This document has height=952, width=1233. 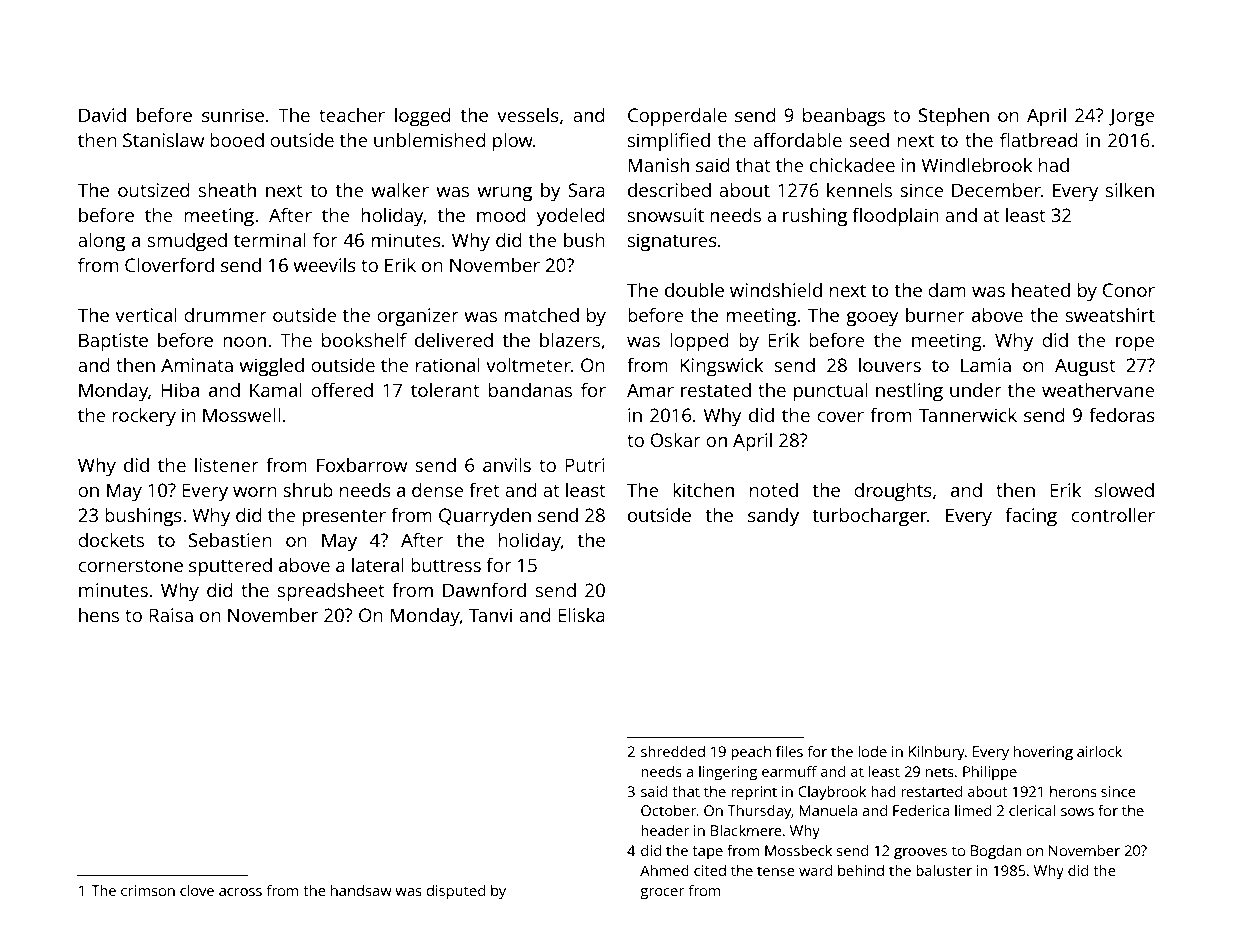 What do you see at coordinates (1099, 751) in the document?
I see `airlock` at bounding box center [1099, 751].
